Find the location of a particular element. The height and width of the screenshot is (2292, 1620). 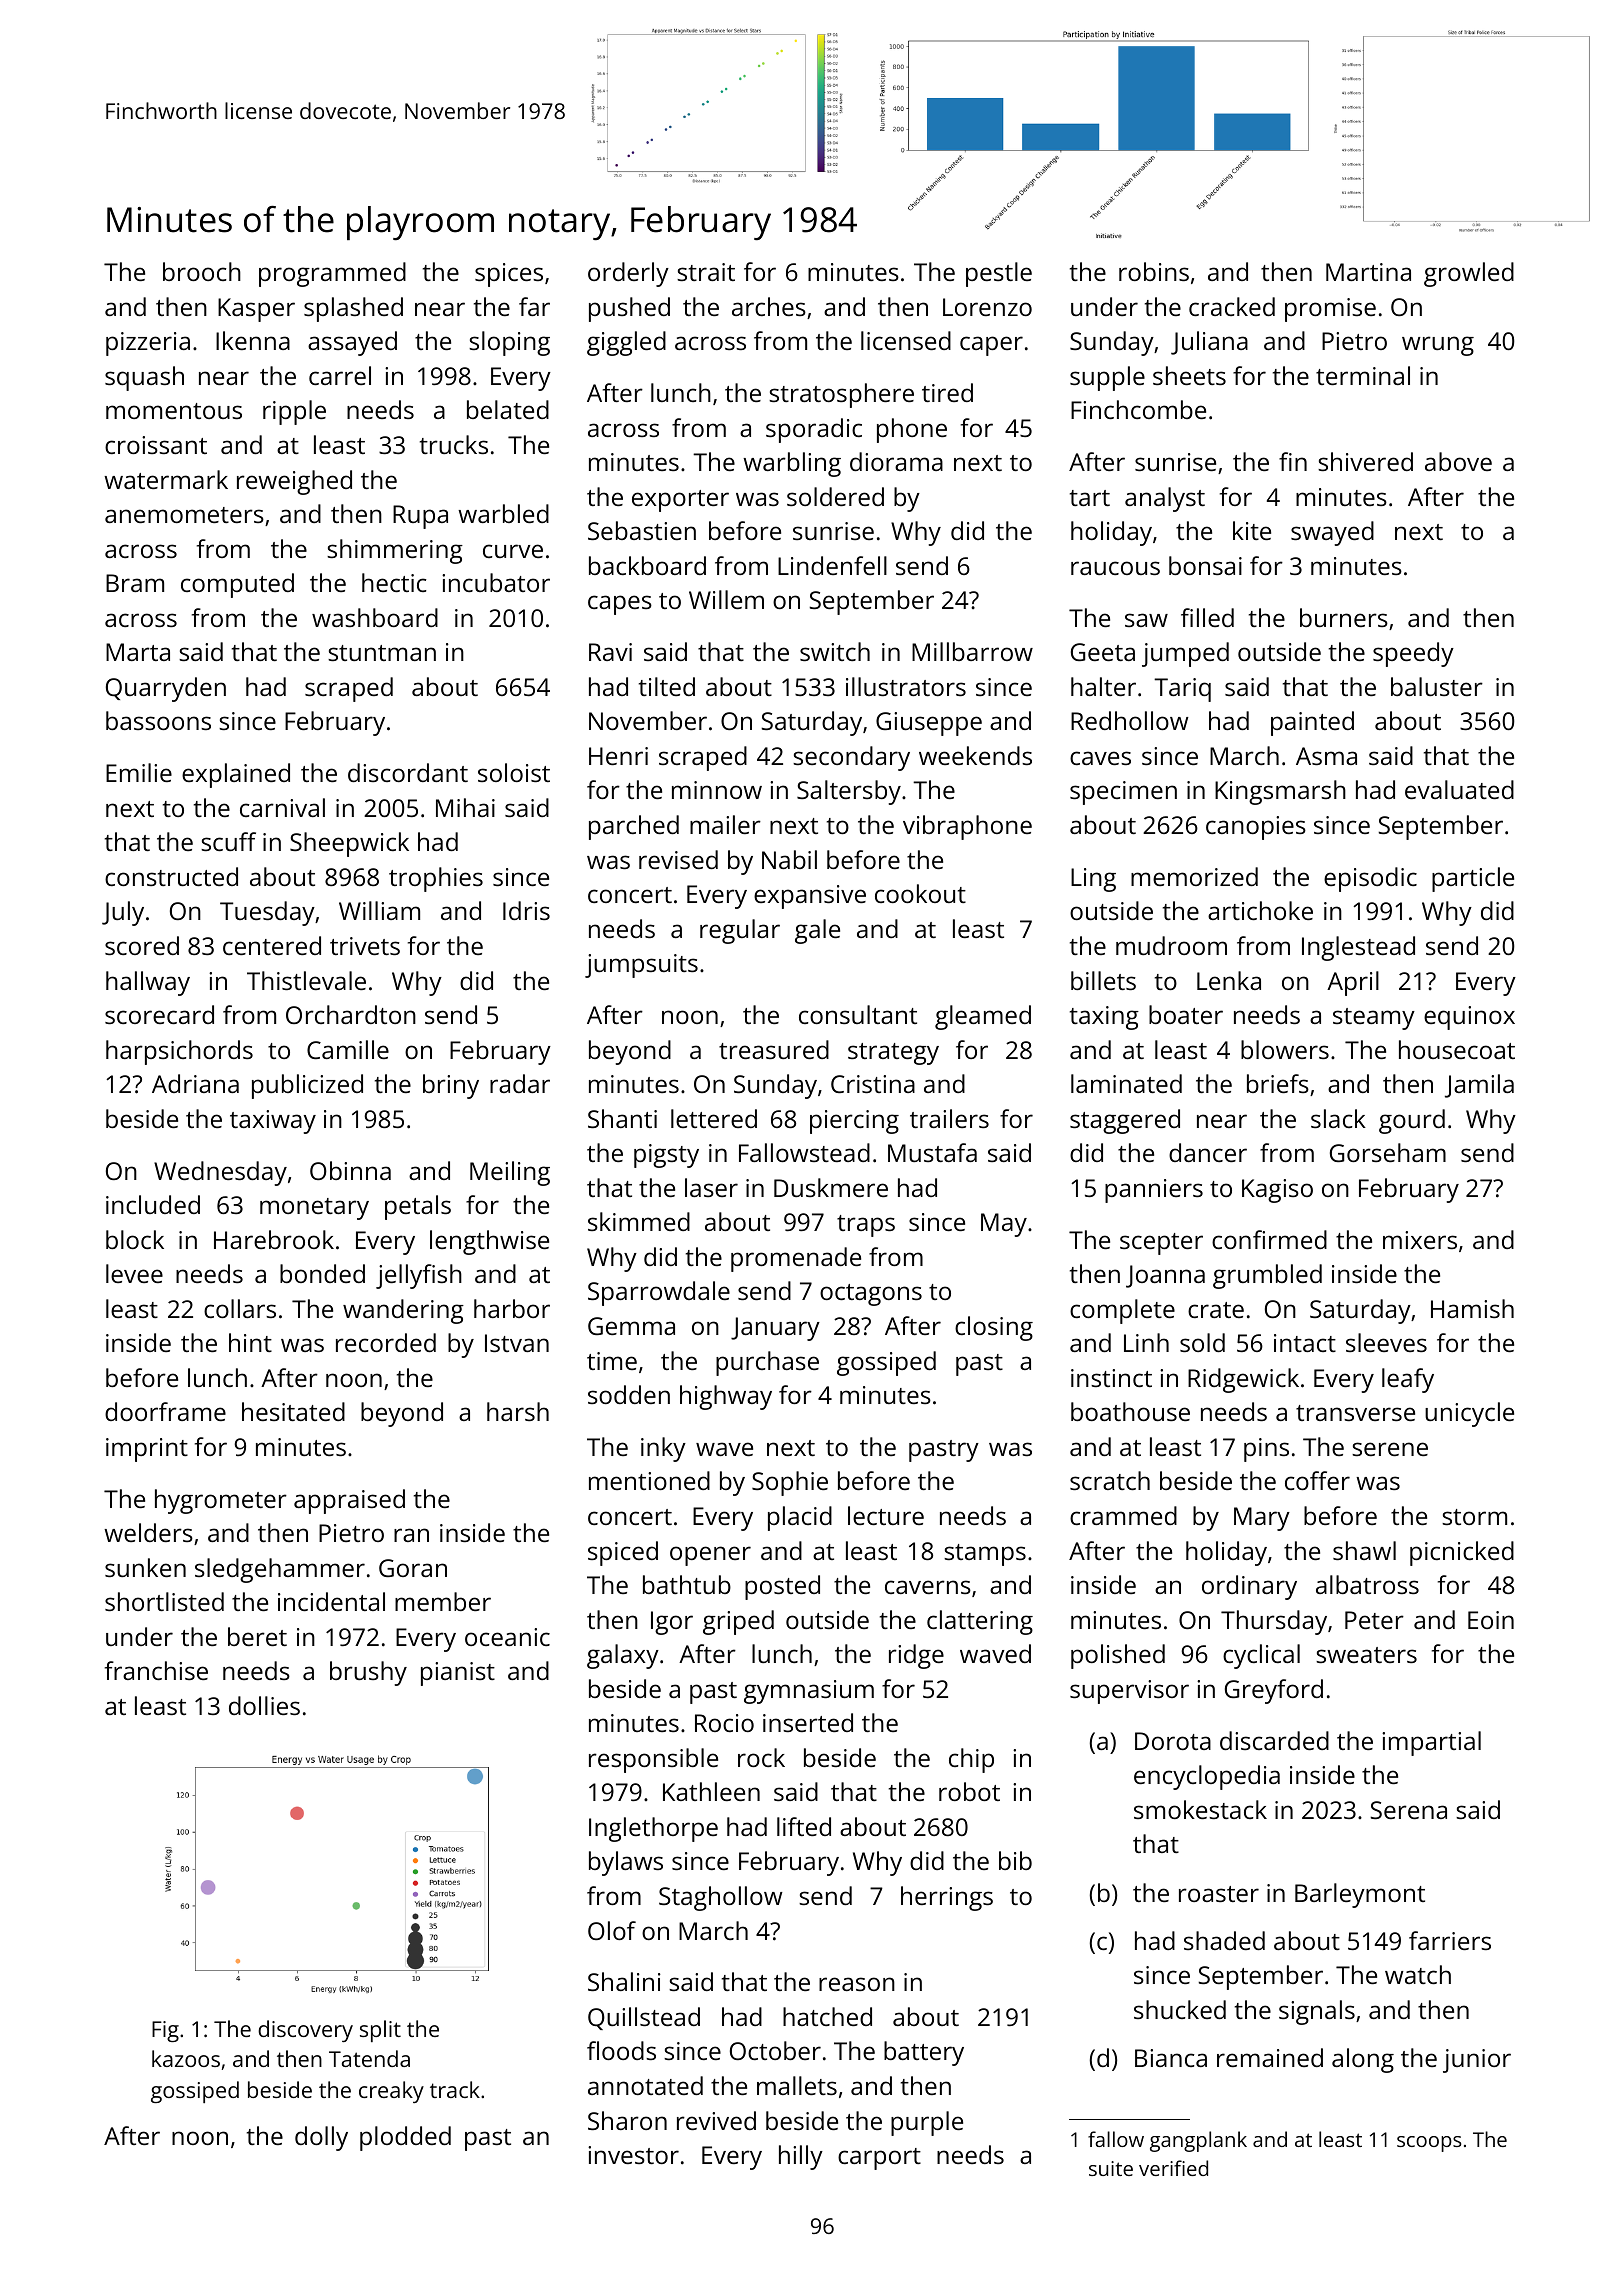

artichoke is located at coordinates (1260, 910).
